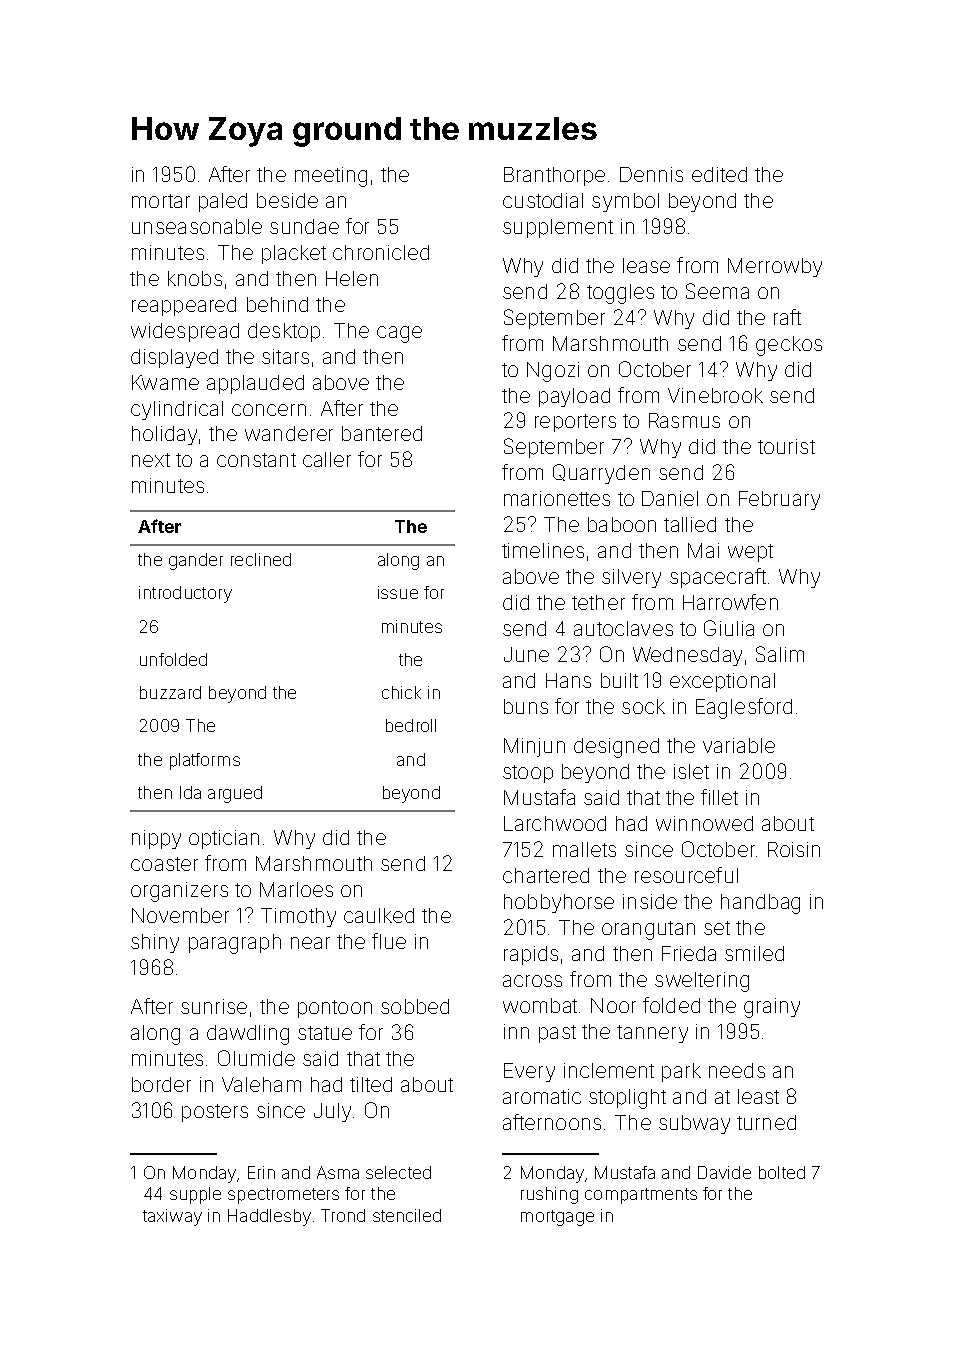  What do you see at coordinates (261, 559) in the image?
I see `reclined` at bounding box center [261, 559].
